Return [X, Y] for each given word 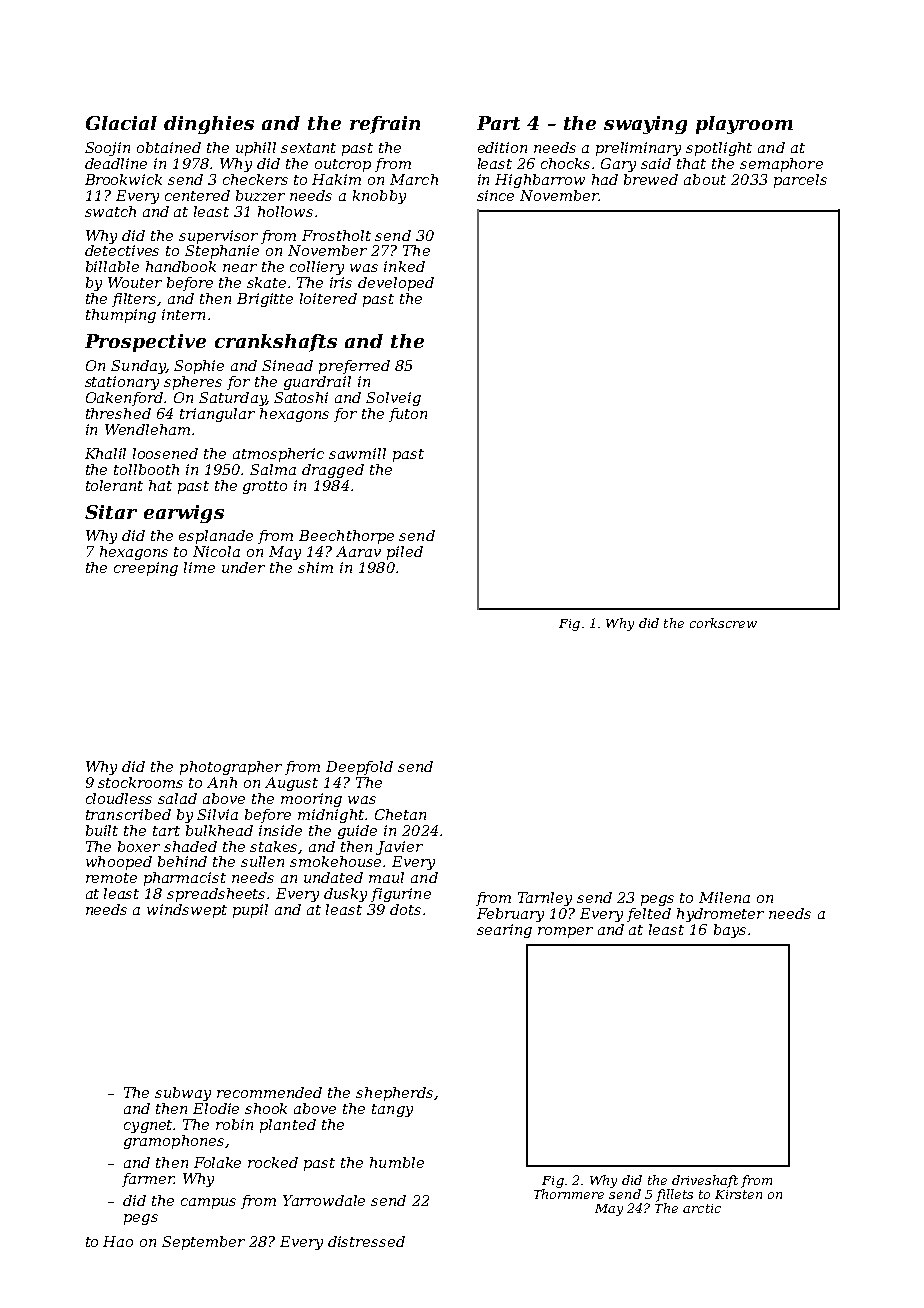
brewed [651, 179]
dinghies [209, 125]
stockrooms [140, 782]
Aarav [358, 551]
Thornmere [569, 1194]
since [495, 195]
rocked [273, 1162]
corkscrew [723, 623]
